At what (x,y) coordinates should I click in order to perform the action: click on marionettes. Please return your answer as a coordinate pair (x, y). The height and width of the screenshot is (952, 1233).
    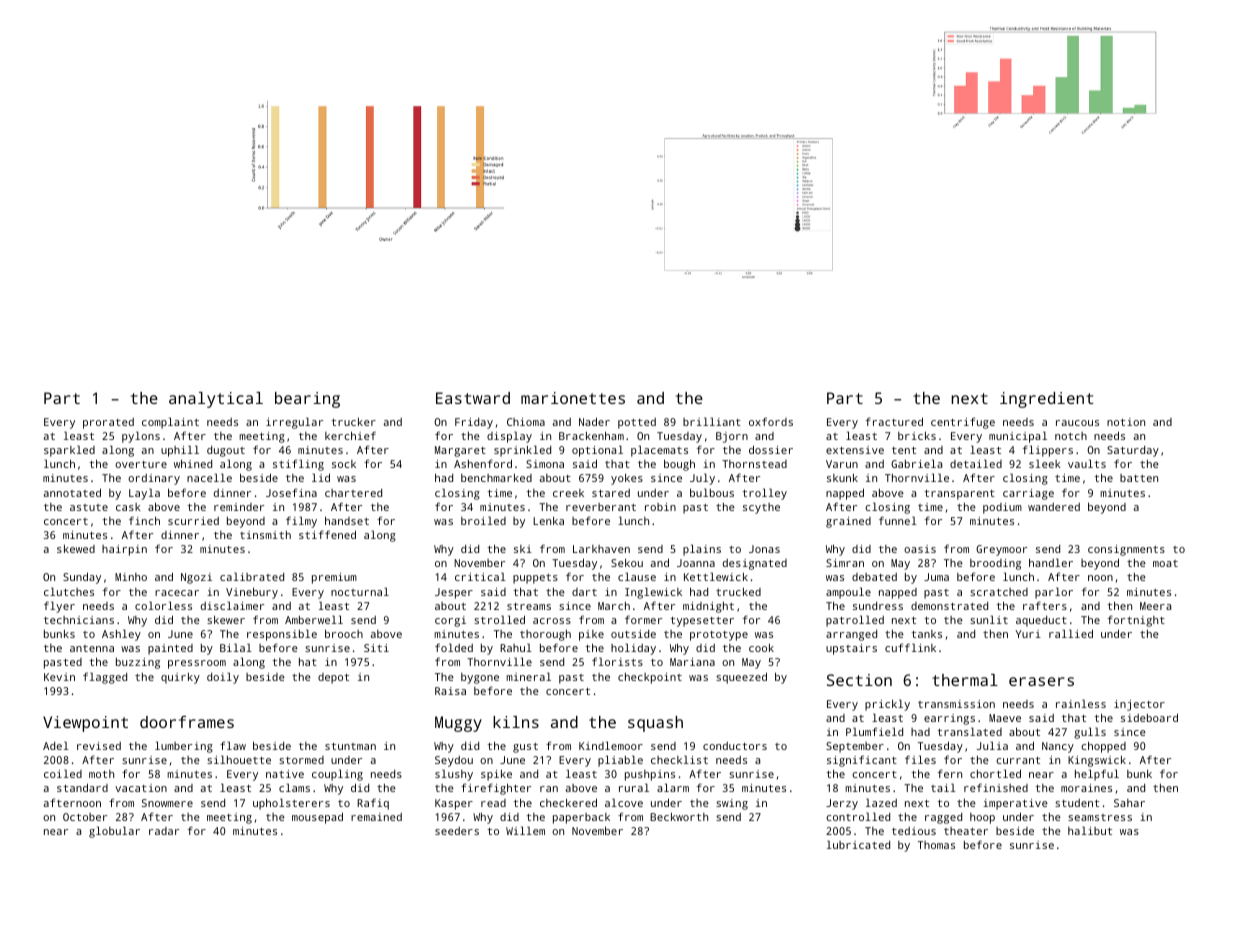
    Looking at the image, I should click on (573, 398).
